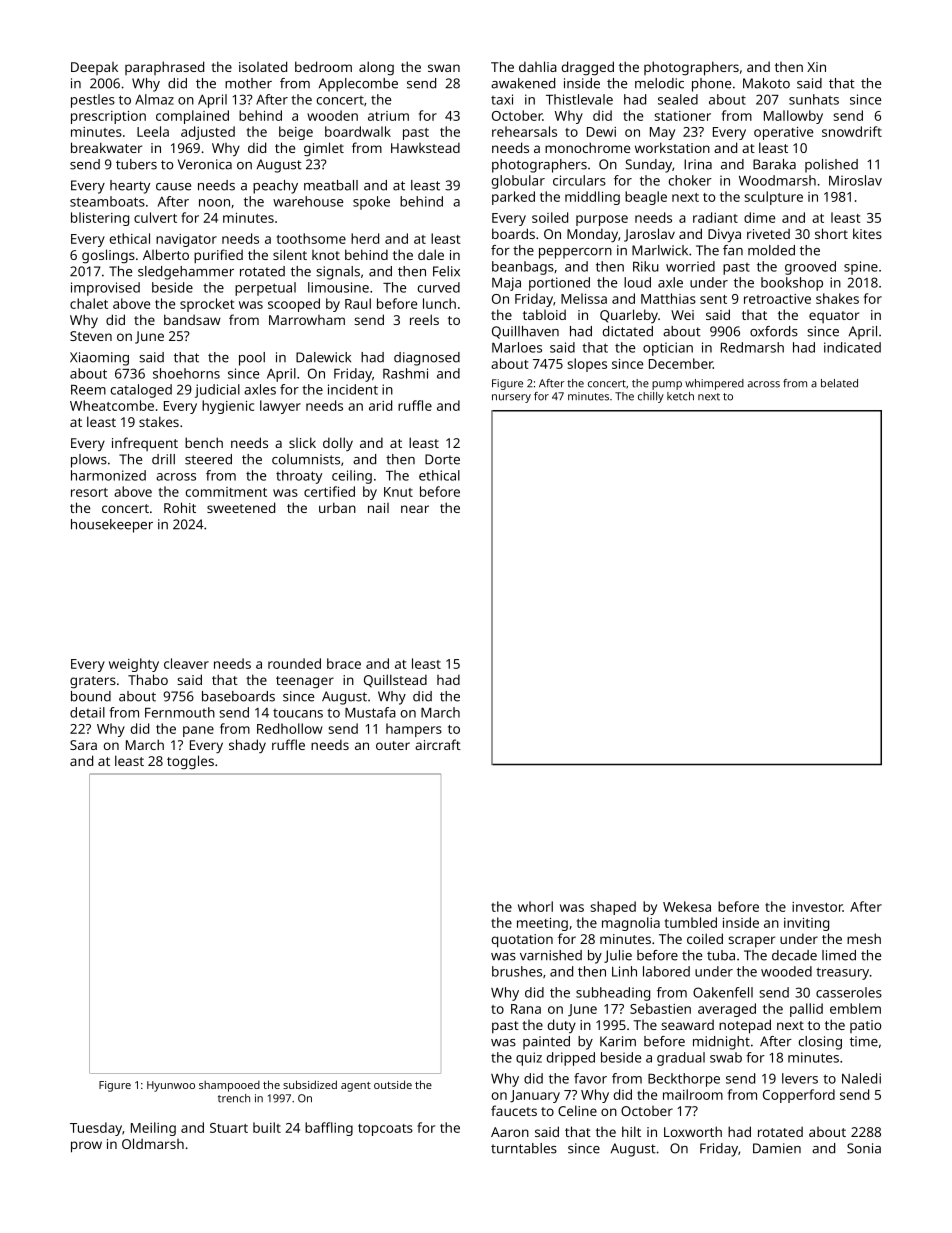  Describe the element at coordinates (190, 762) in the screenshot. I see `toggles` at that location.
